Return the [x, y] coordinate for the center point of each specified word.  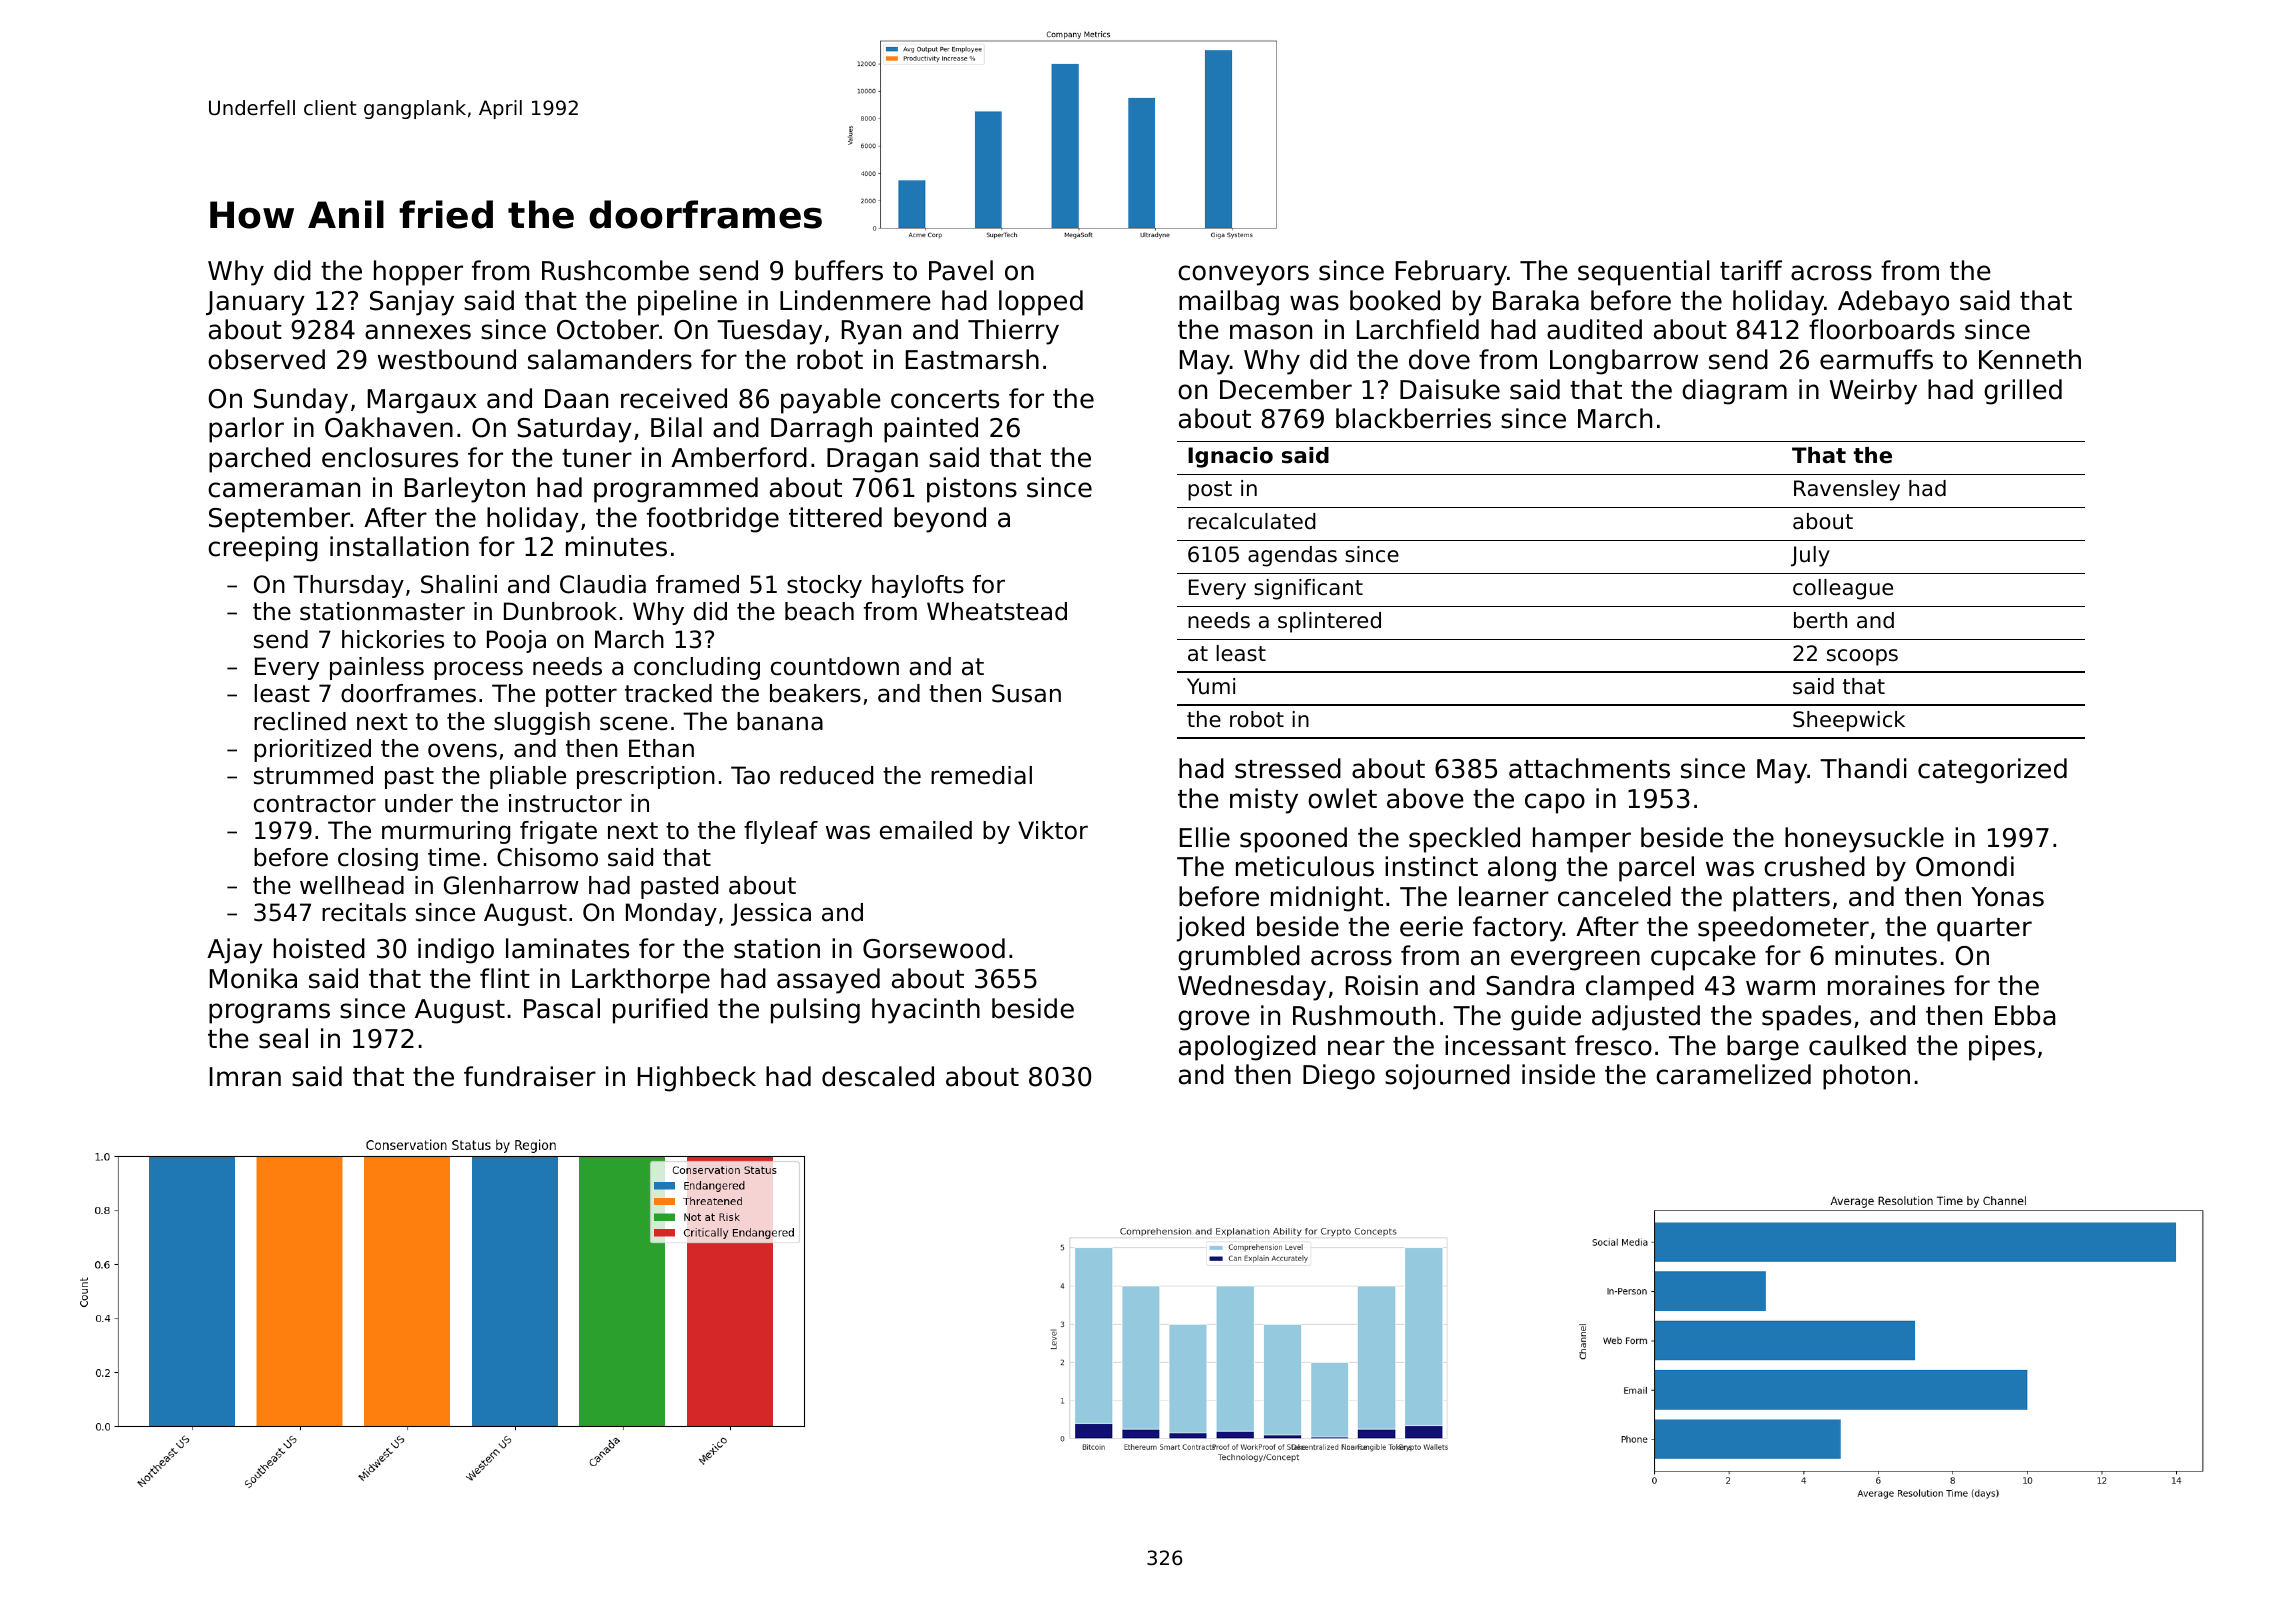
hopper [418, 273]
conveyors [1243, 275]
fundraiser [530, 1076]
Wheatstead [997, 611]
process [478, 670]
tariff [1751, 270]
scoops [1862, 657]
